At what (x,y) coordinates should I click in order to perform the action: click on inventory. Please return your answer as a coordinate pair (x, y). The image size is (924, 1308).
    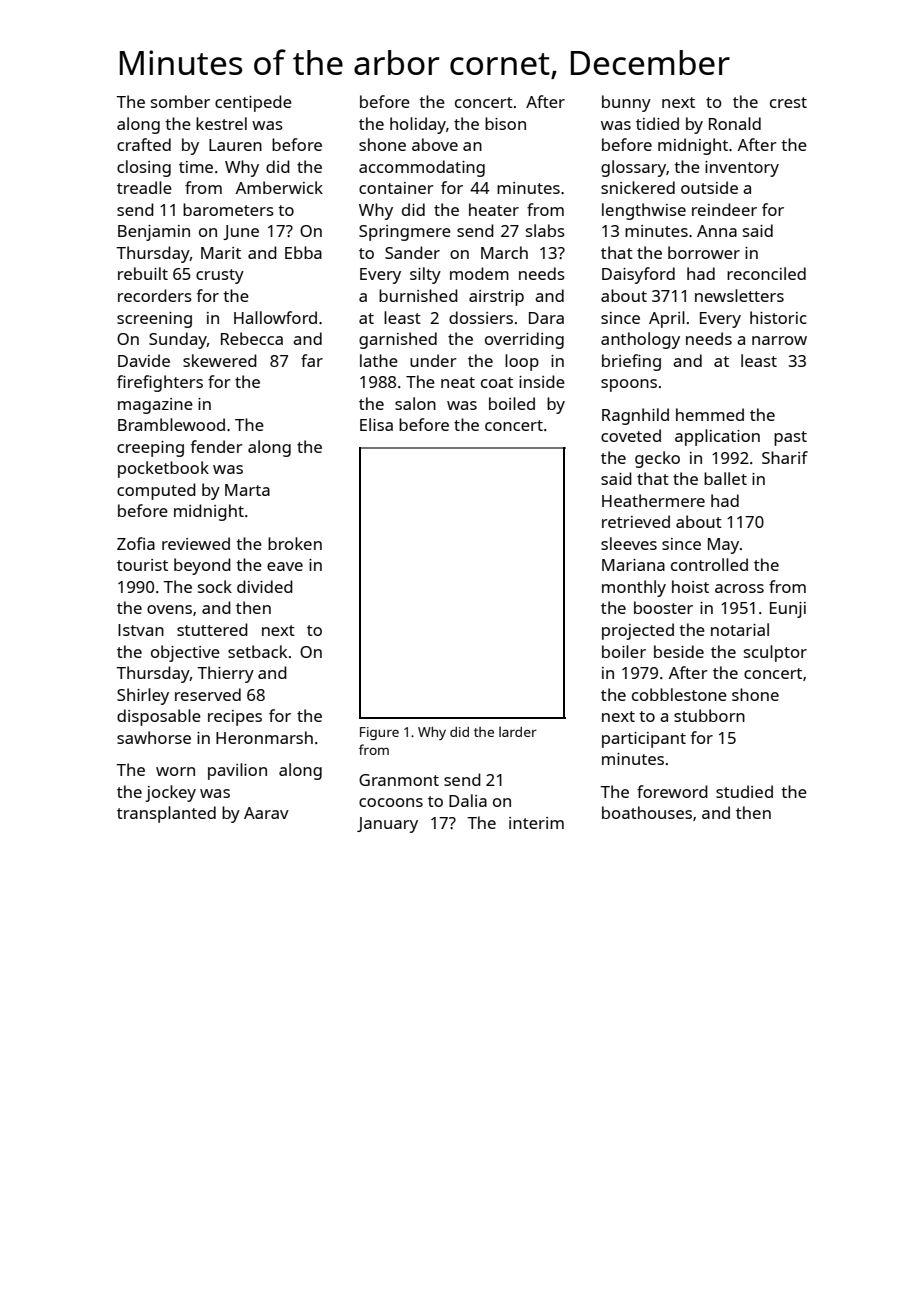
    Looking at the image, I should click on (742, 169).
